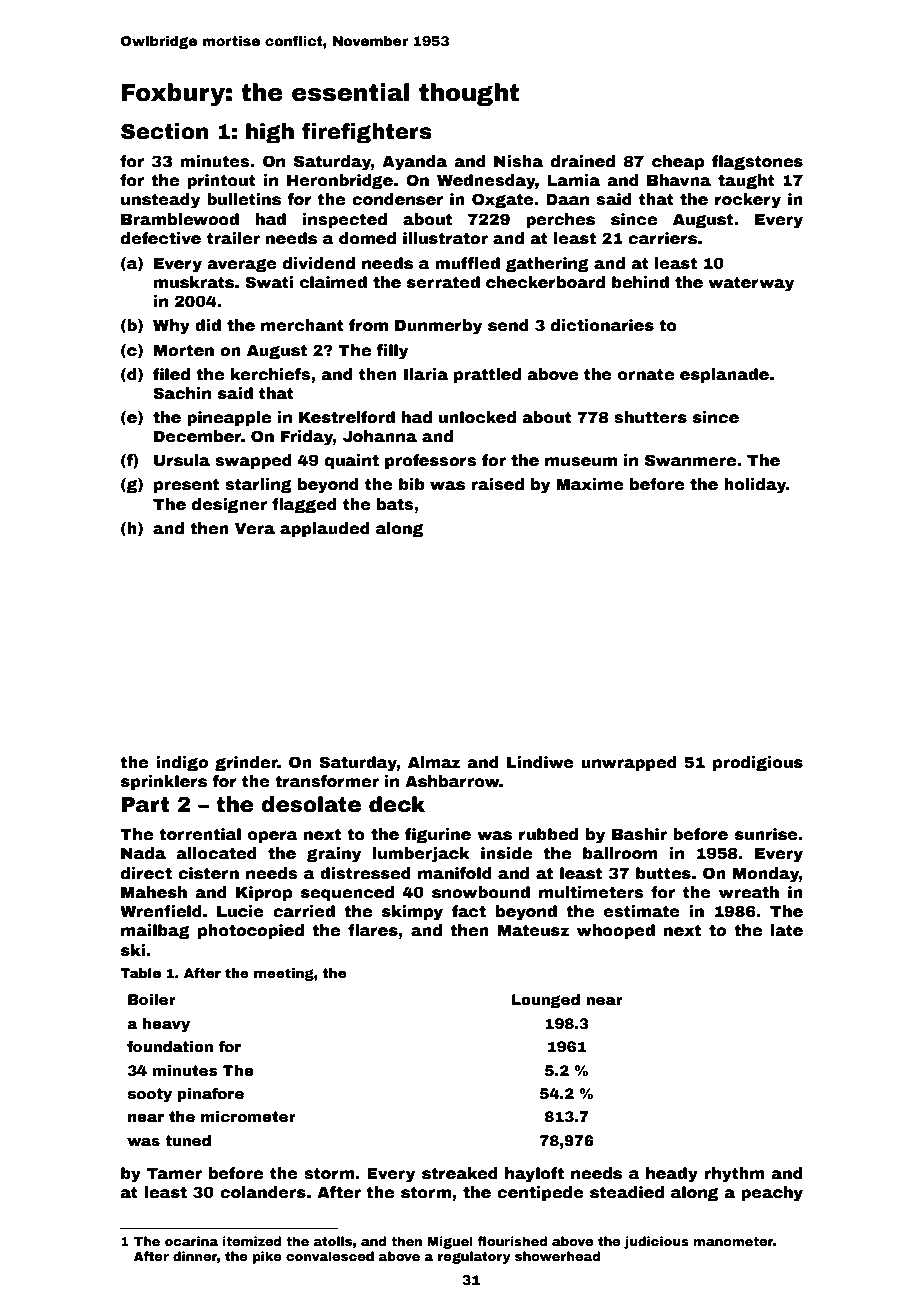  I want to click on grinder, so click(246, 764).
